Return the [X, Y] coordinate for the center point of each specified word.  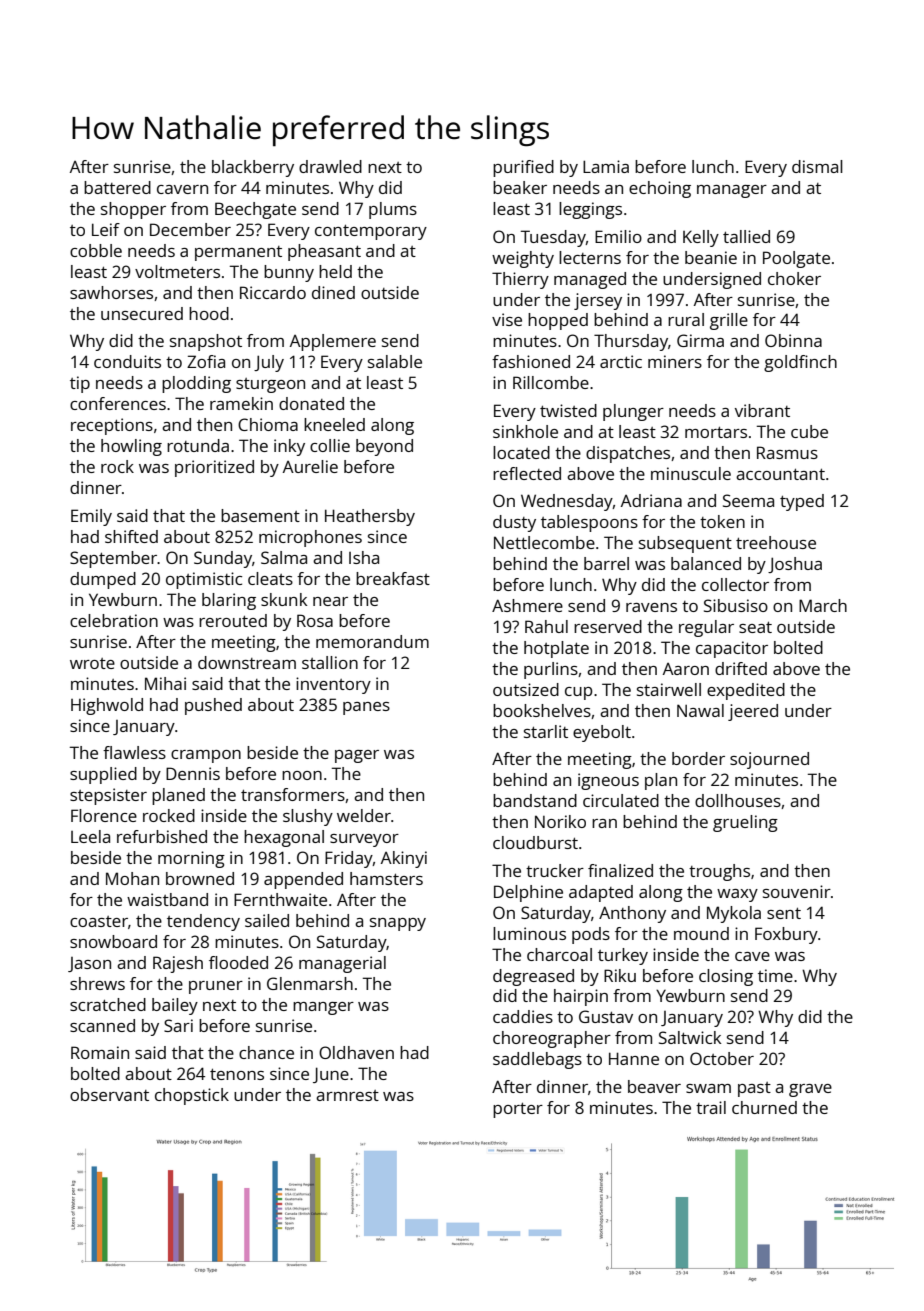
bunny [289, 273]
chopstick [192, 1096]
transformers [293, 794]
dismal [817, 166]
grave [810, 1090]
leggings [590, 210]
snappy [398, 924]
